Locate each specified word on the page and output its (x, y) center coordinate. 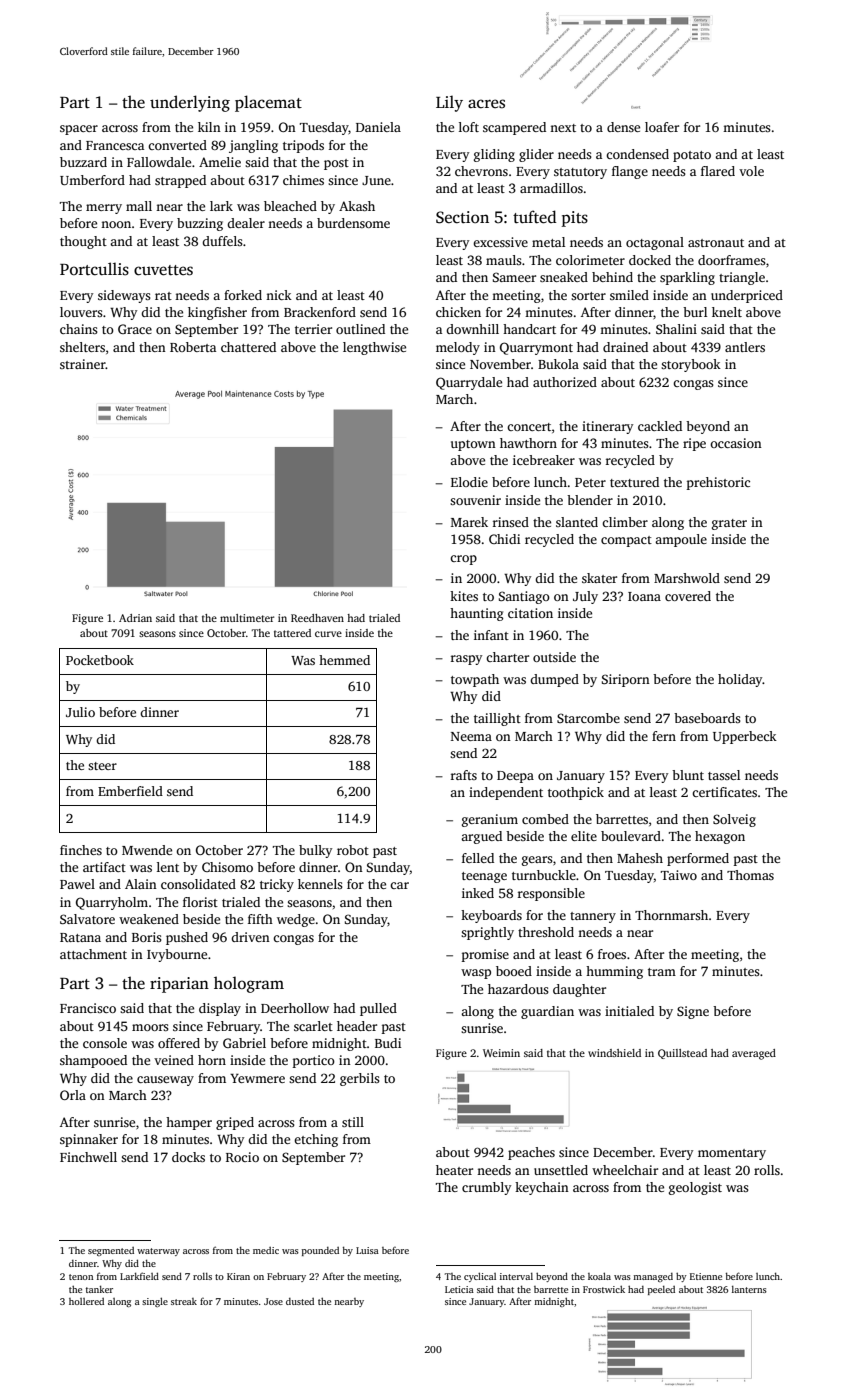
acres (486, 104)
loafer (662, 127)
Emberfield (130, 791)
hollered (86, 1301)
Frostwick (604, 1289)
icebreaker (544, 460)
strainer (83, 364)
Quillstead (682, 1054)
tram (662, 972)
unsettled (561, 1170)
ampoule (681, 540)
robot (353, 850)
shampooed (93, 1061)
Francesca (115, 145)
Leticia (459, 1289)
